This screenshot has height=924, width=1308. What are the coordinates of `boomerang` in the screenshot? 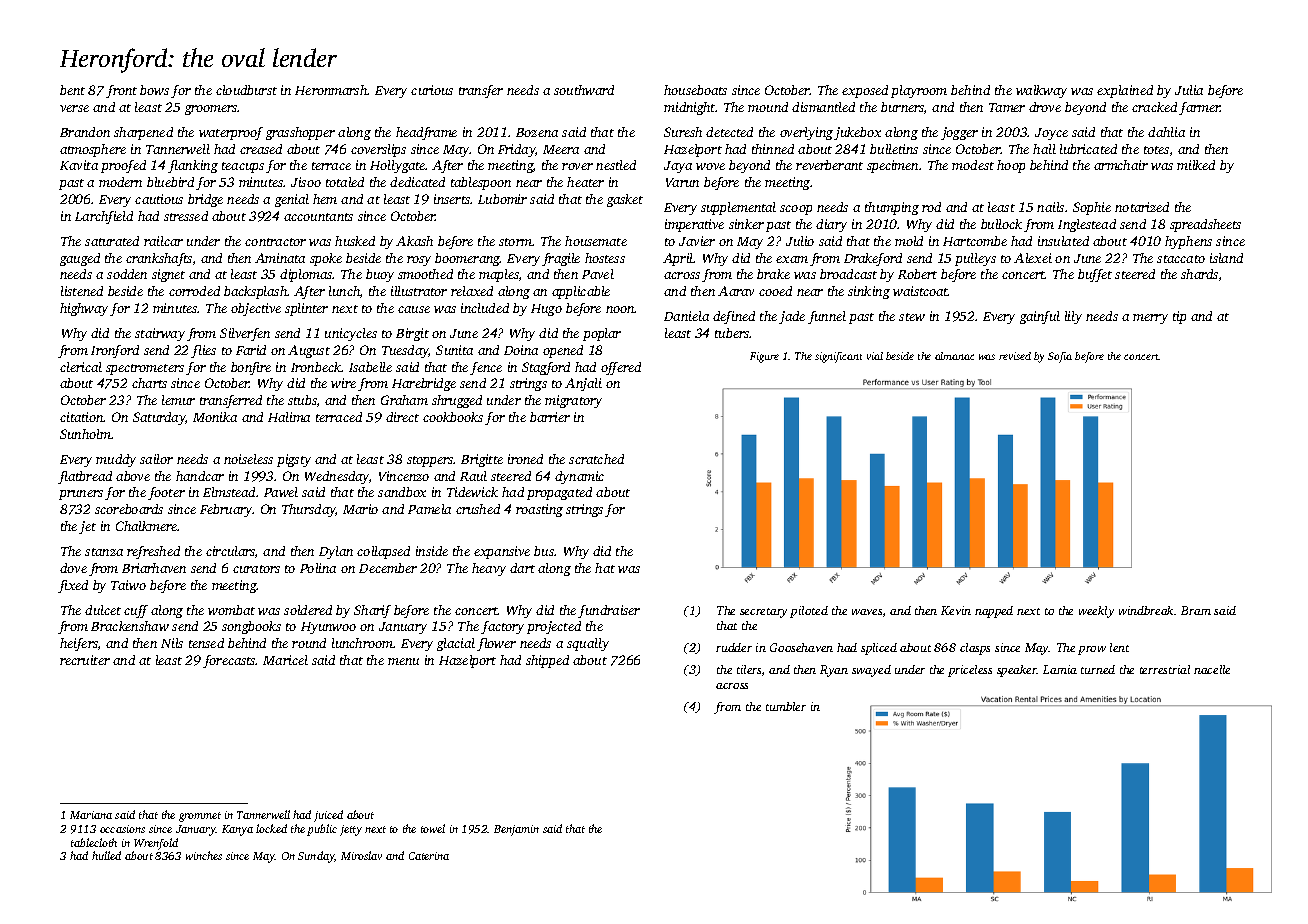 It's located at (467, 259).
